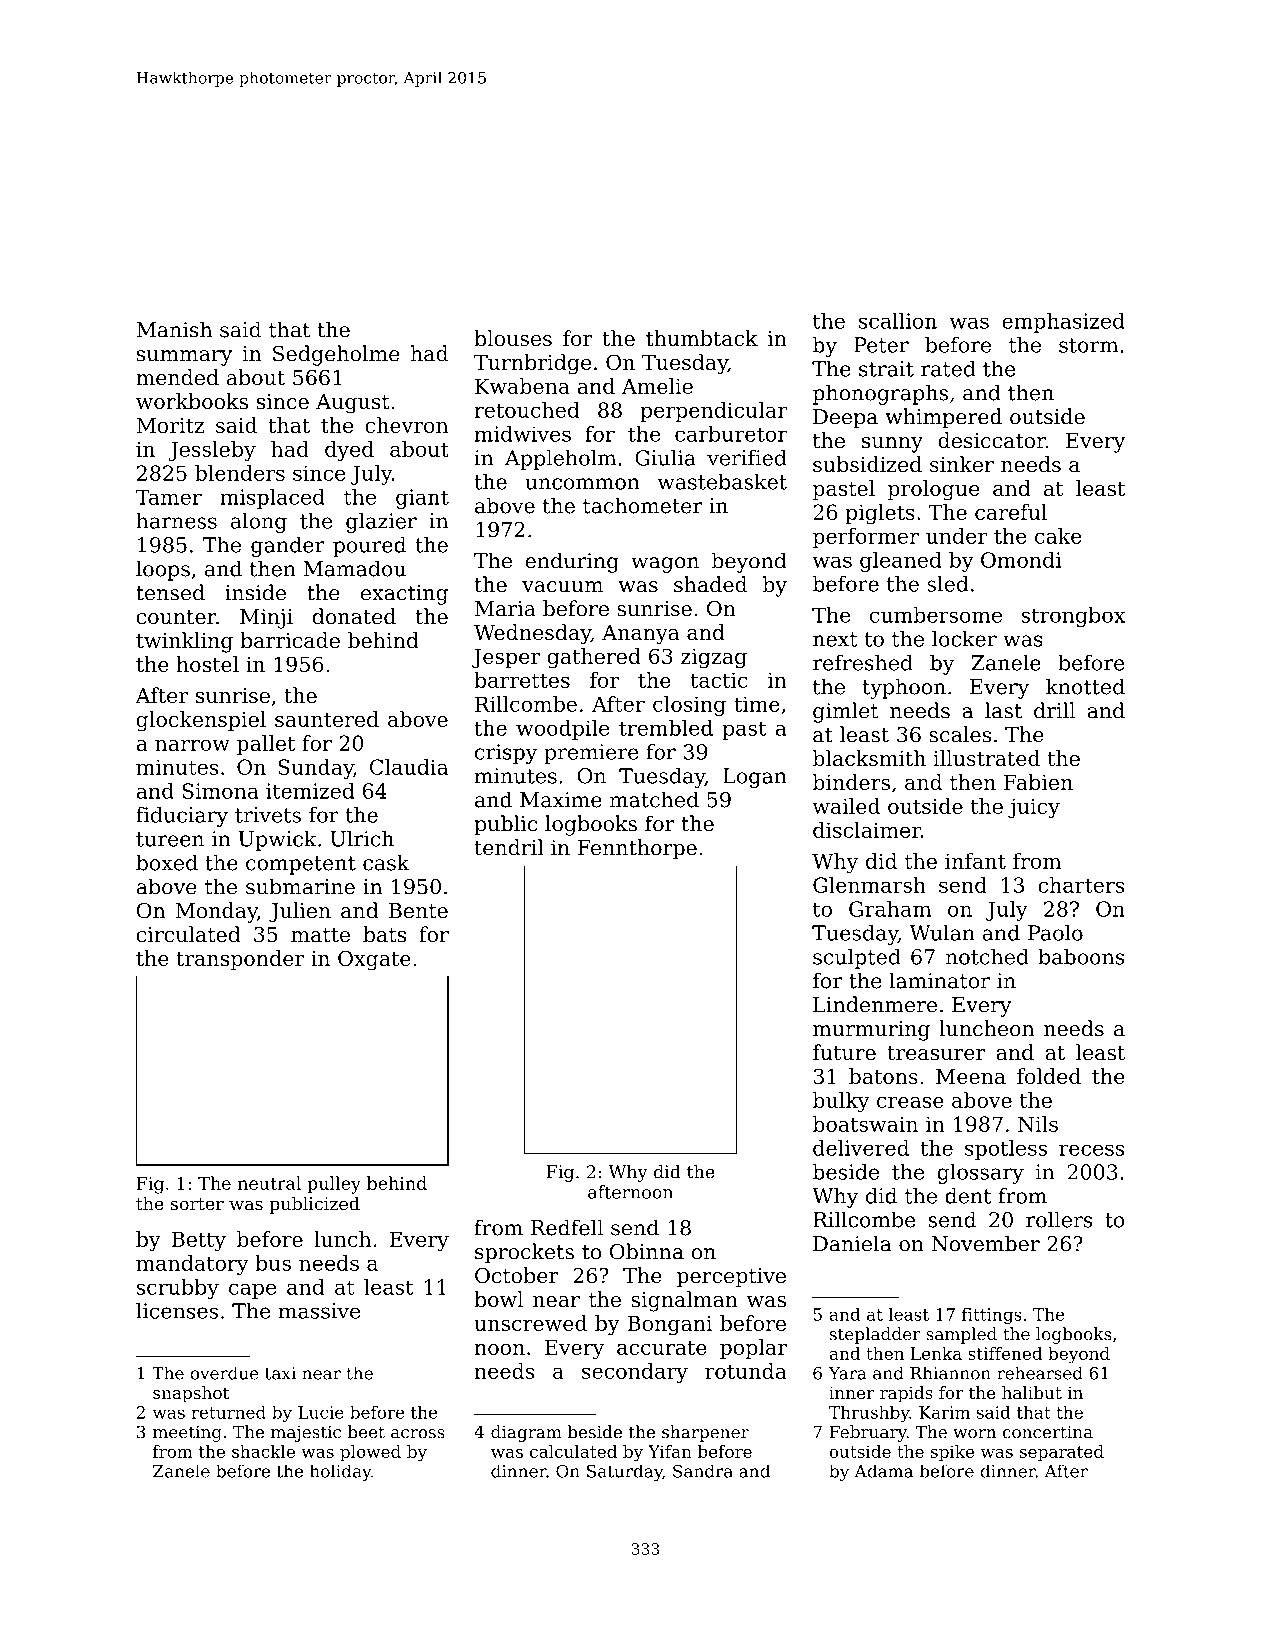 The width and height of the page is (1261, 1632). What do you see at coordinates (340, 1472) in the page?
I see `holiday` at bounding box center [340, 1472].
